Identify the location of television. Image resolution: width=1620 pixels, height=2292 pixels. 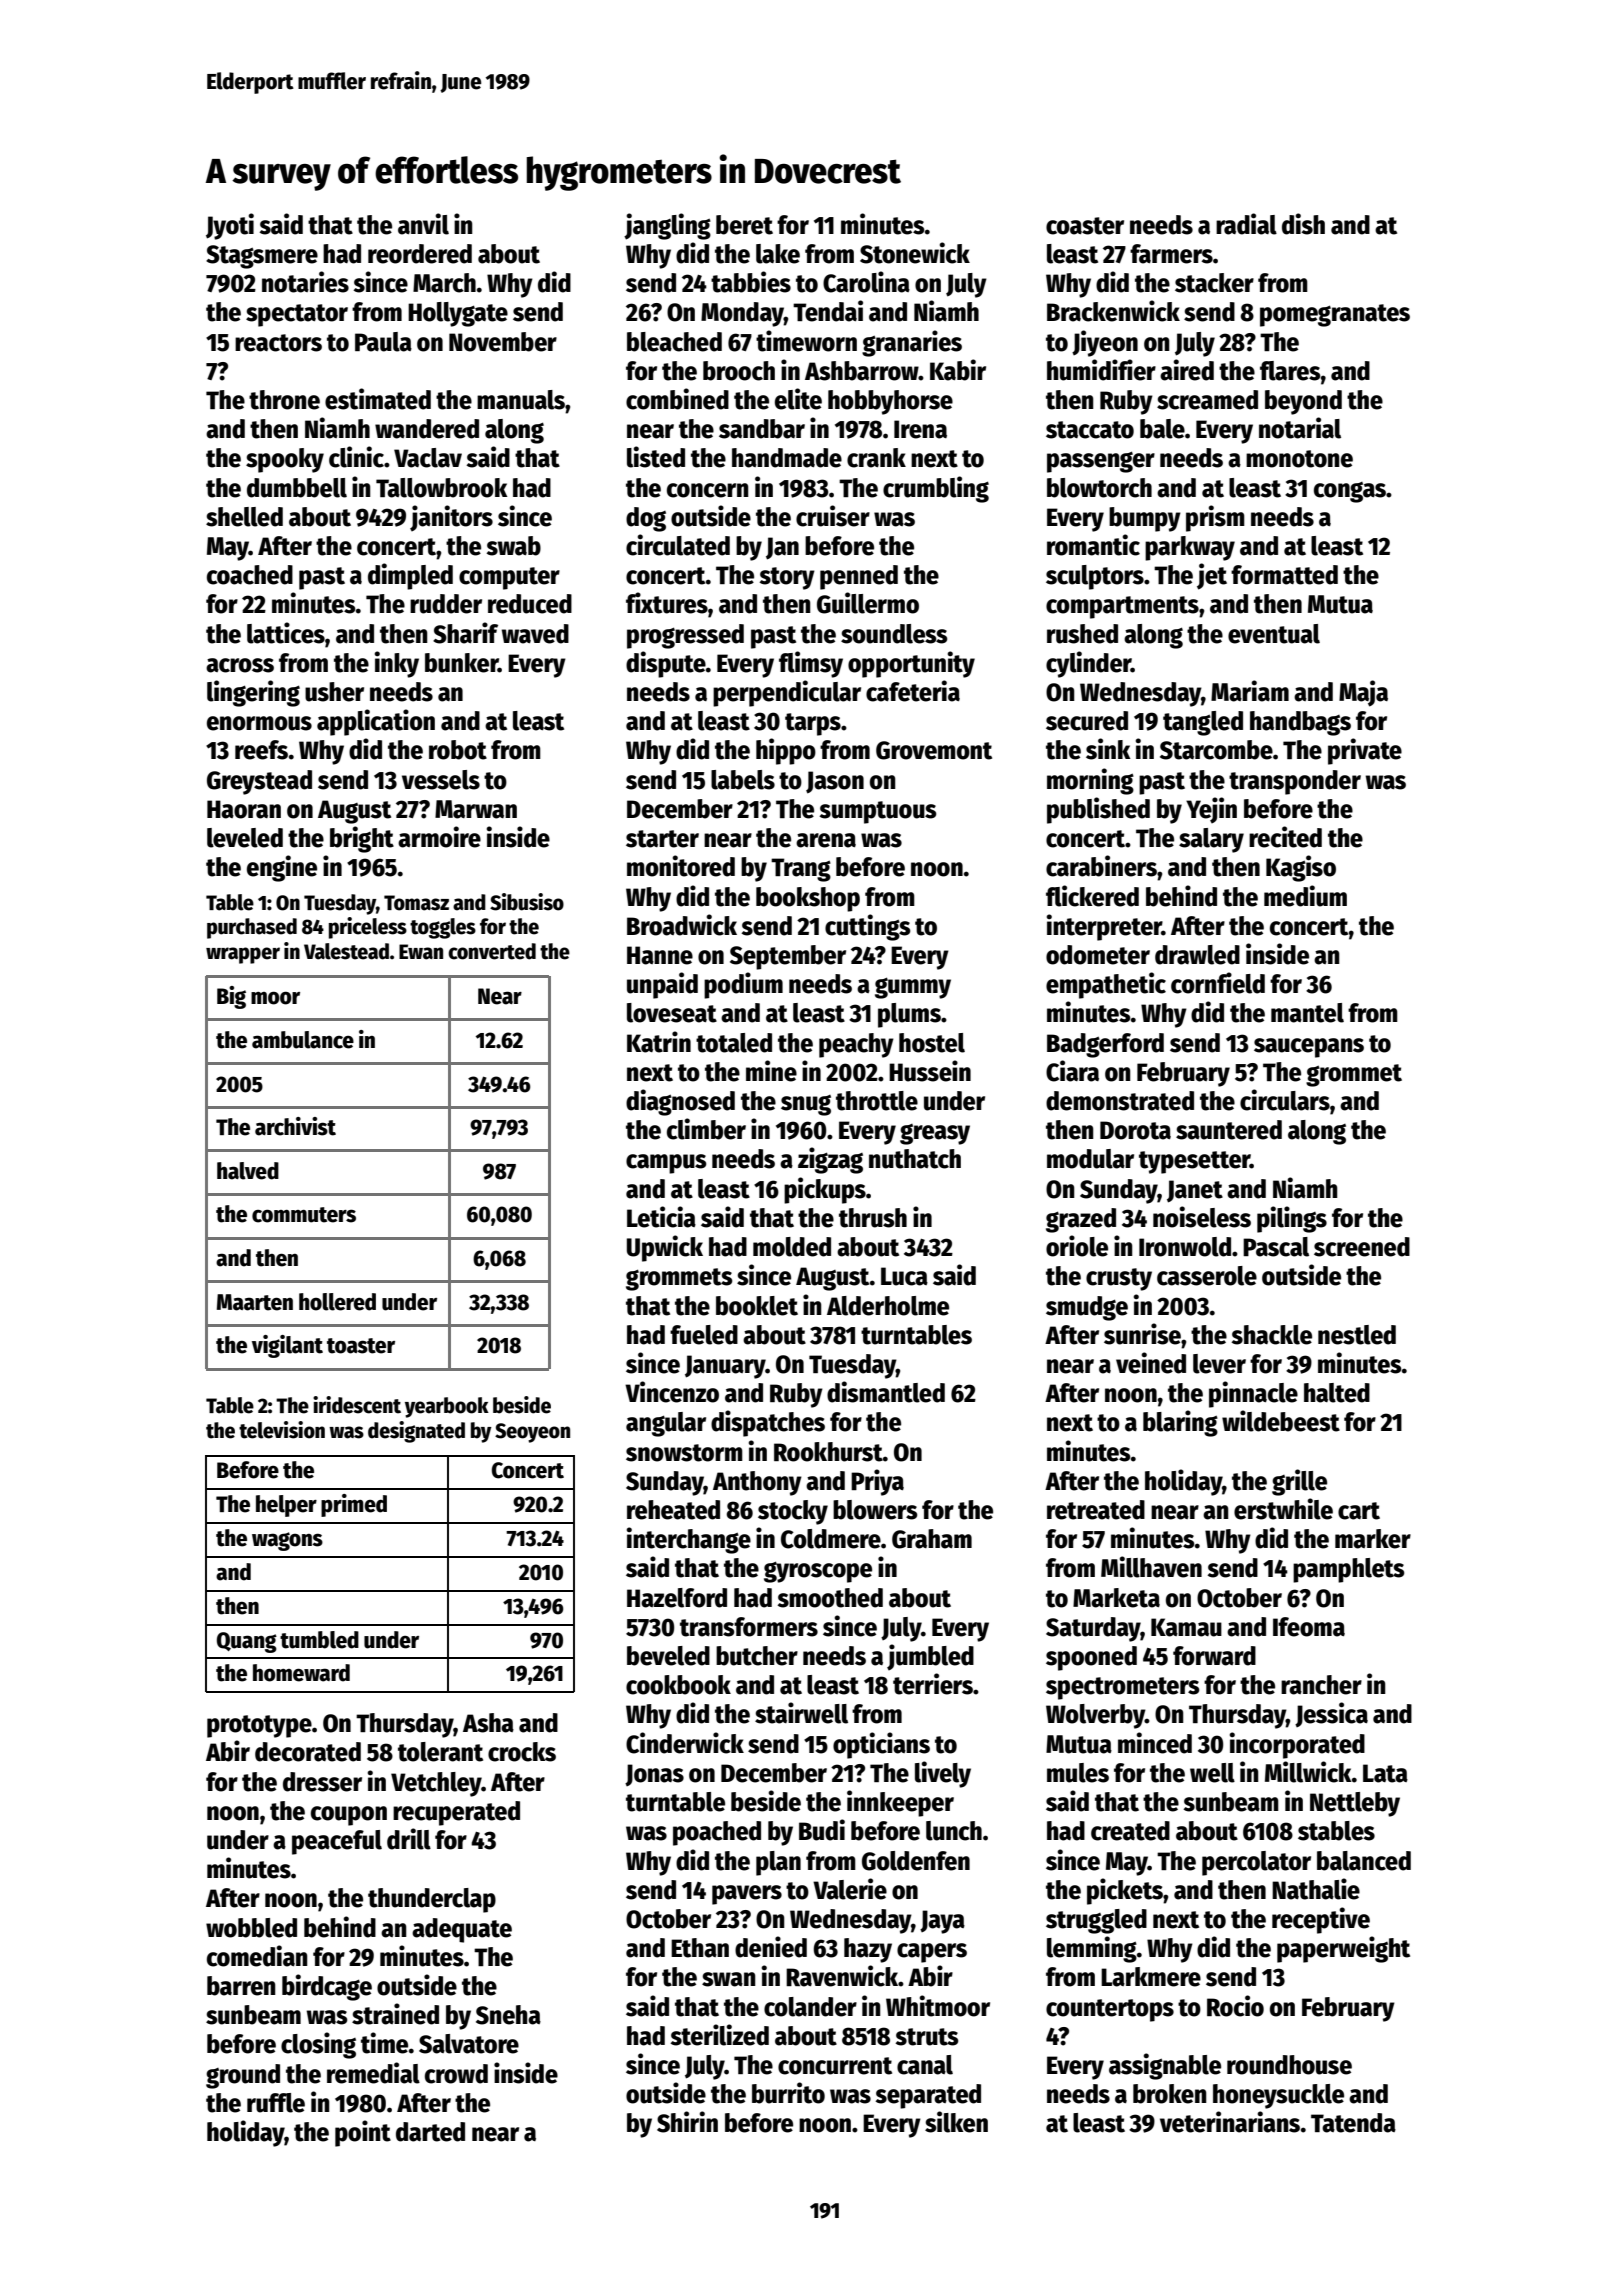
(282, 1430).
